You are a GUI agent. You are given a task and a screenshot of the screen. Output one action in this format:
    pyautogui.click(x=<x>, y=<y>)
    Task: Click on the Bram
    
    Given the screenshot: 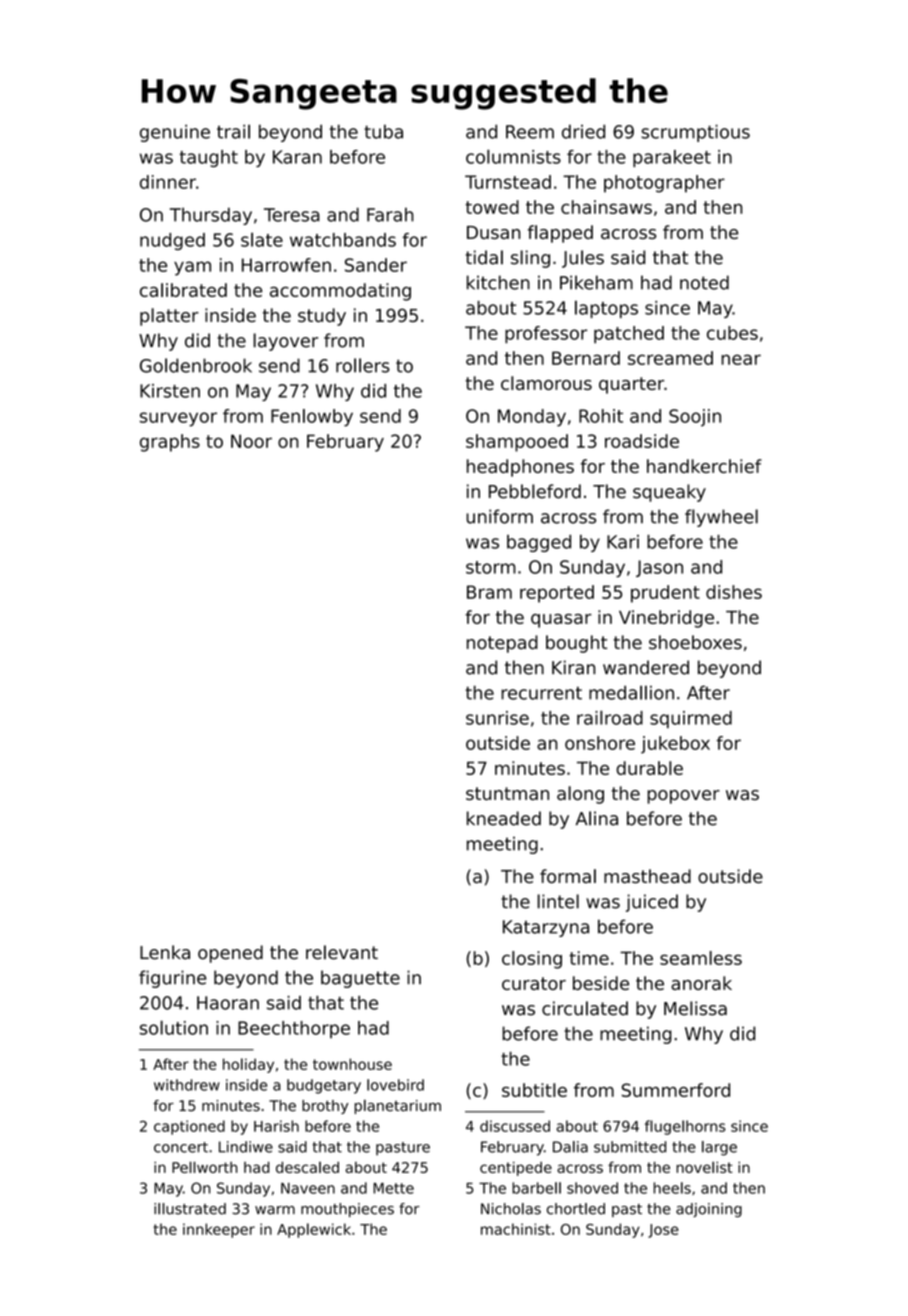 What is the action you would take?
    pyautogui.click(x=489, y=592)
